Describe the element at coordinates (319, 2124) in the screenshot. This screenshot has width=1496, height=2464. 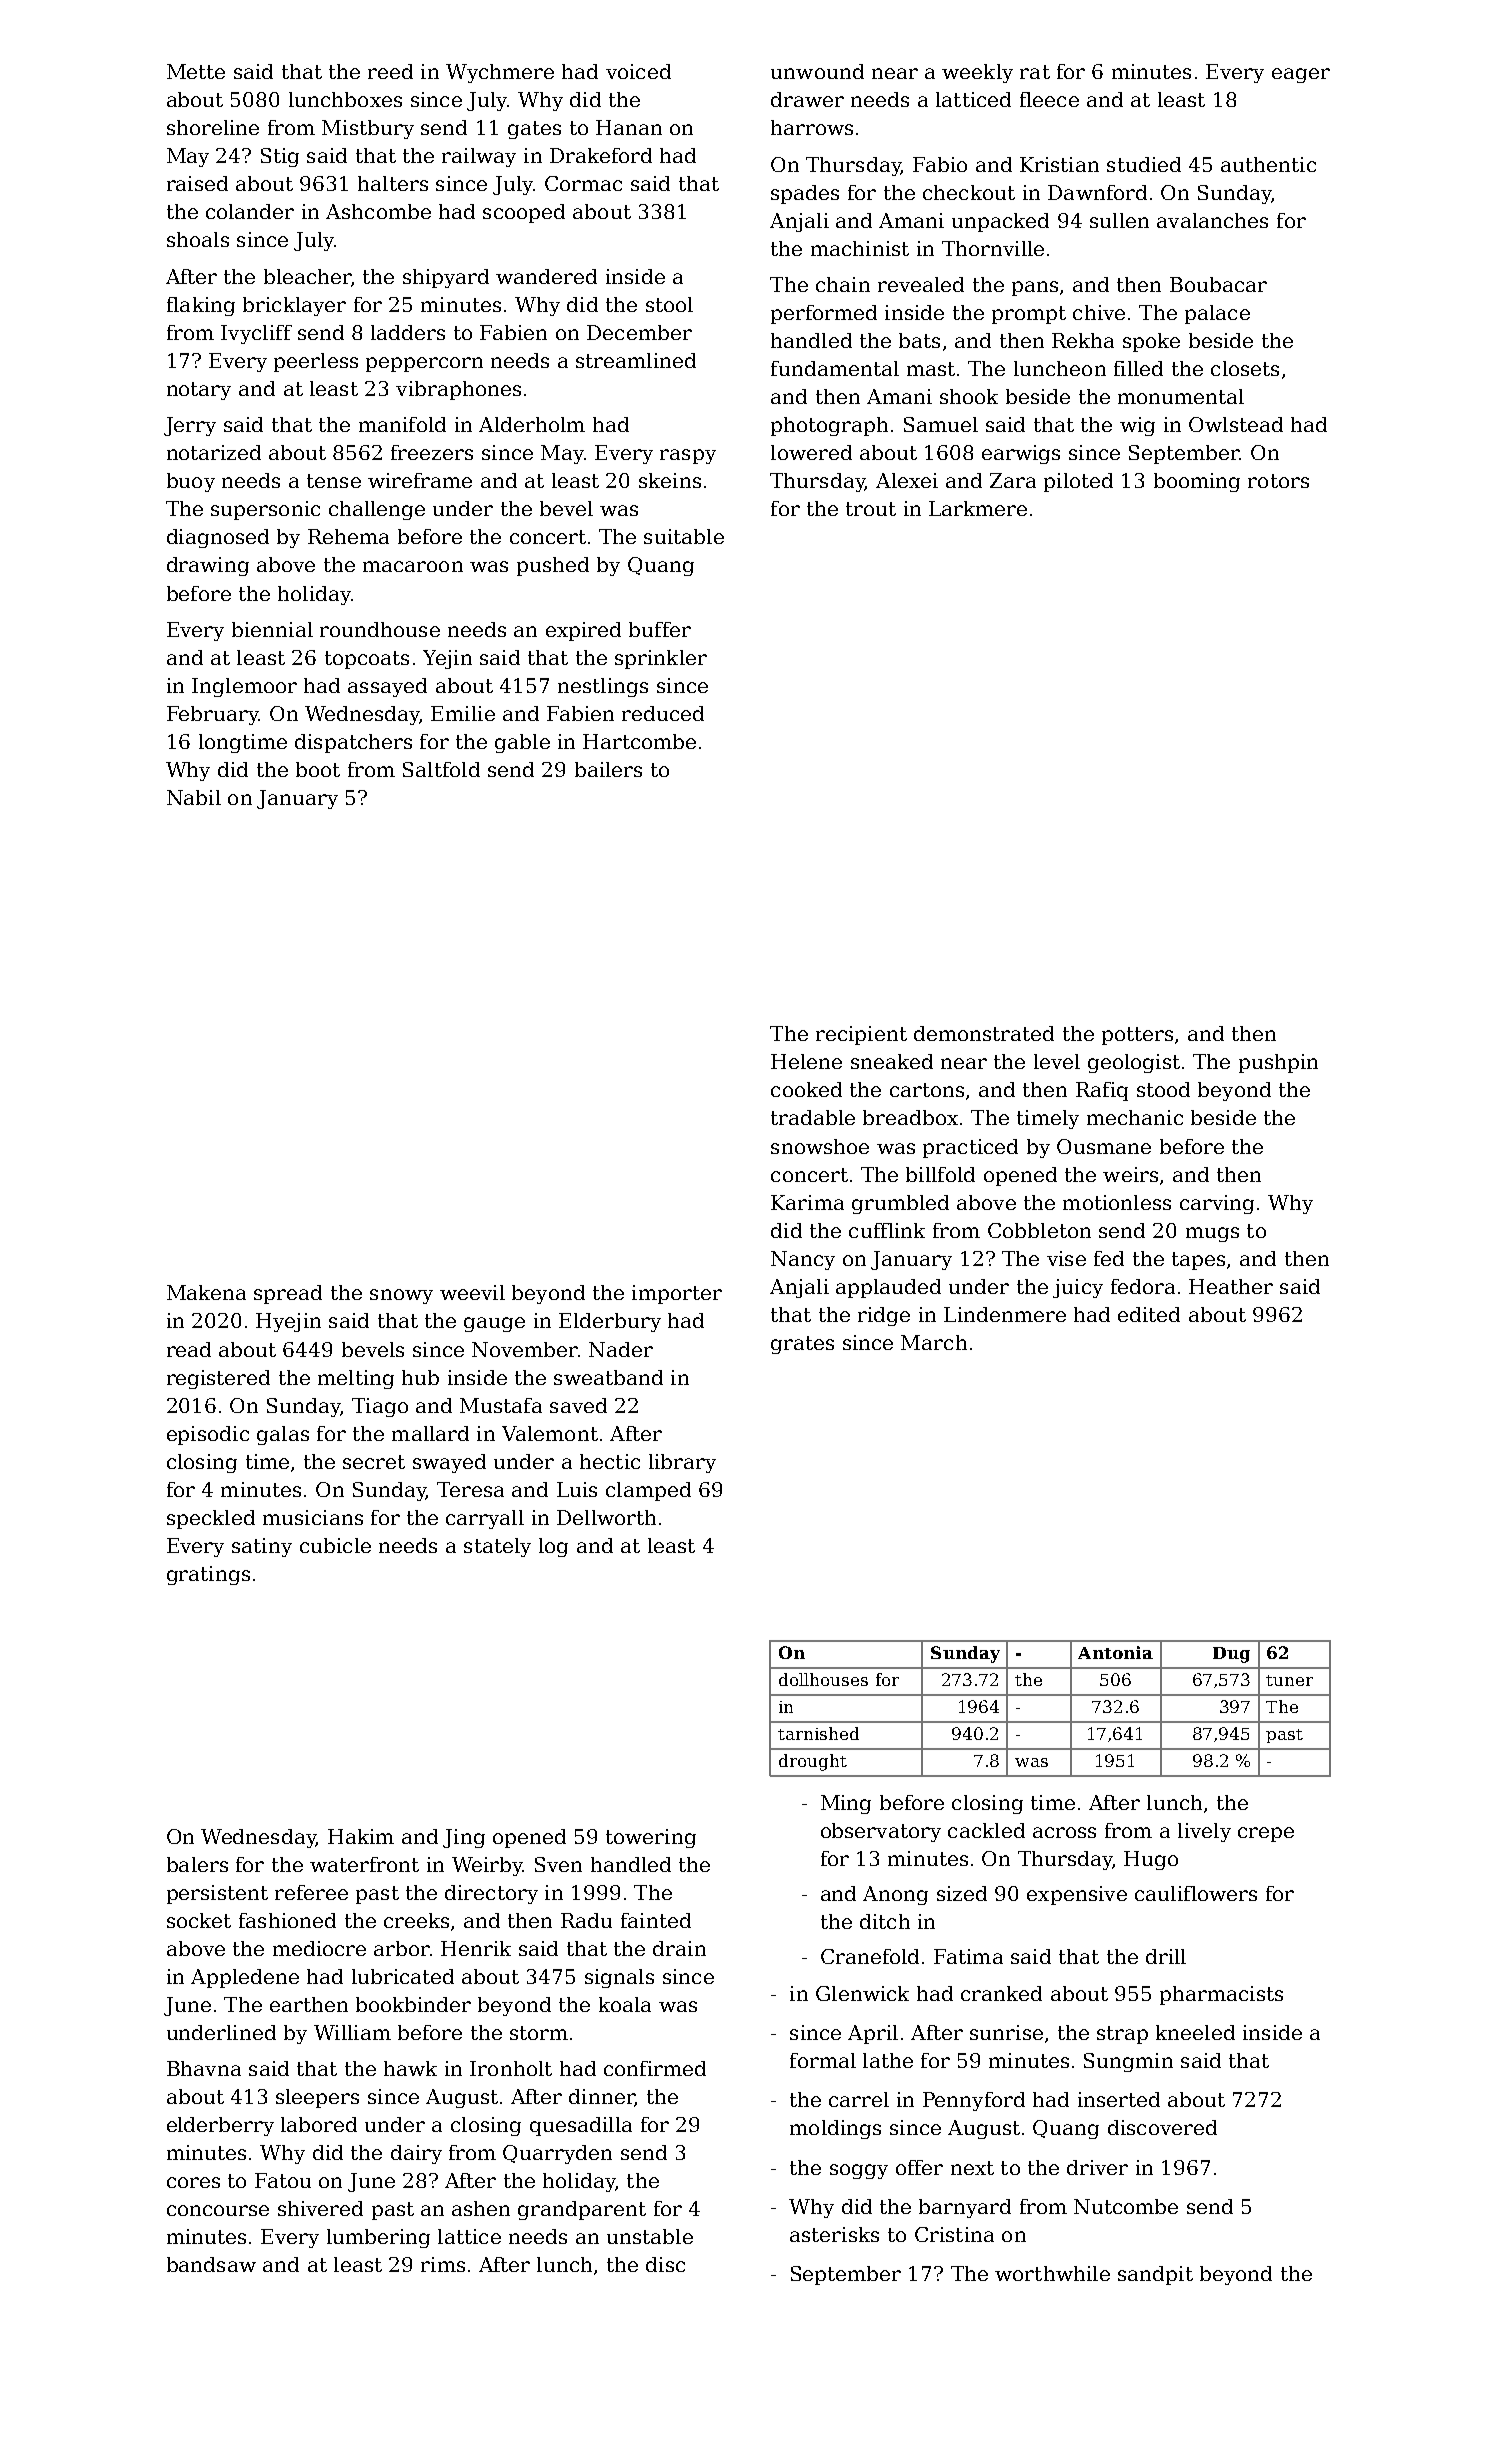
I see `labored` at that location.
